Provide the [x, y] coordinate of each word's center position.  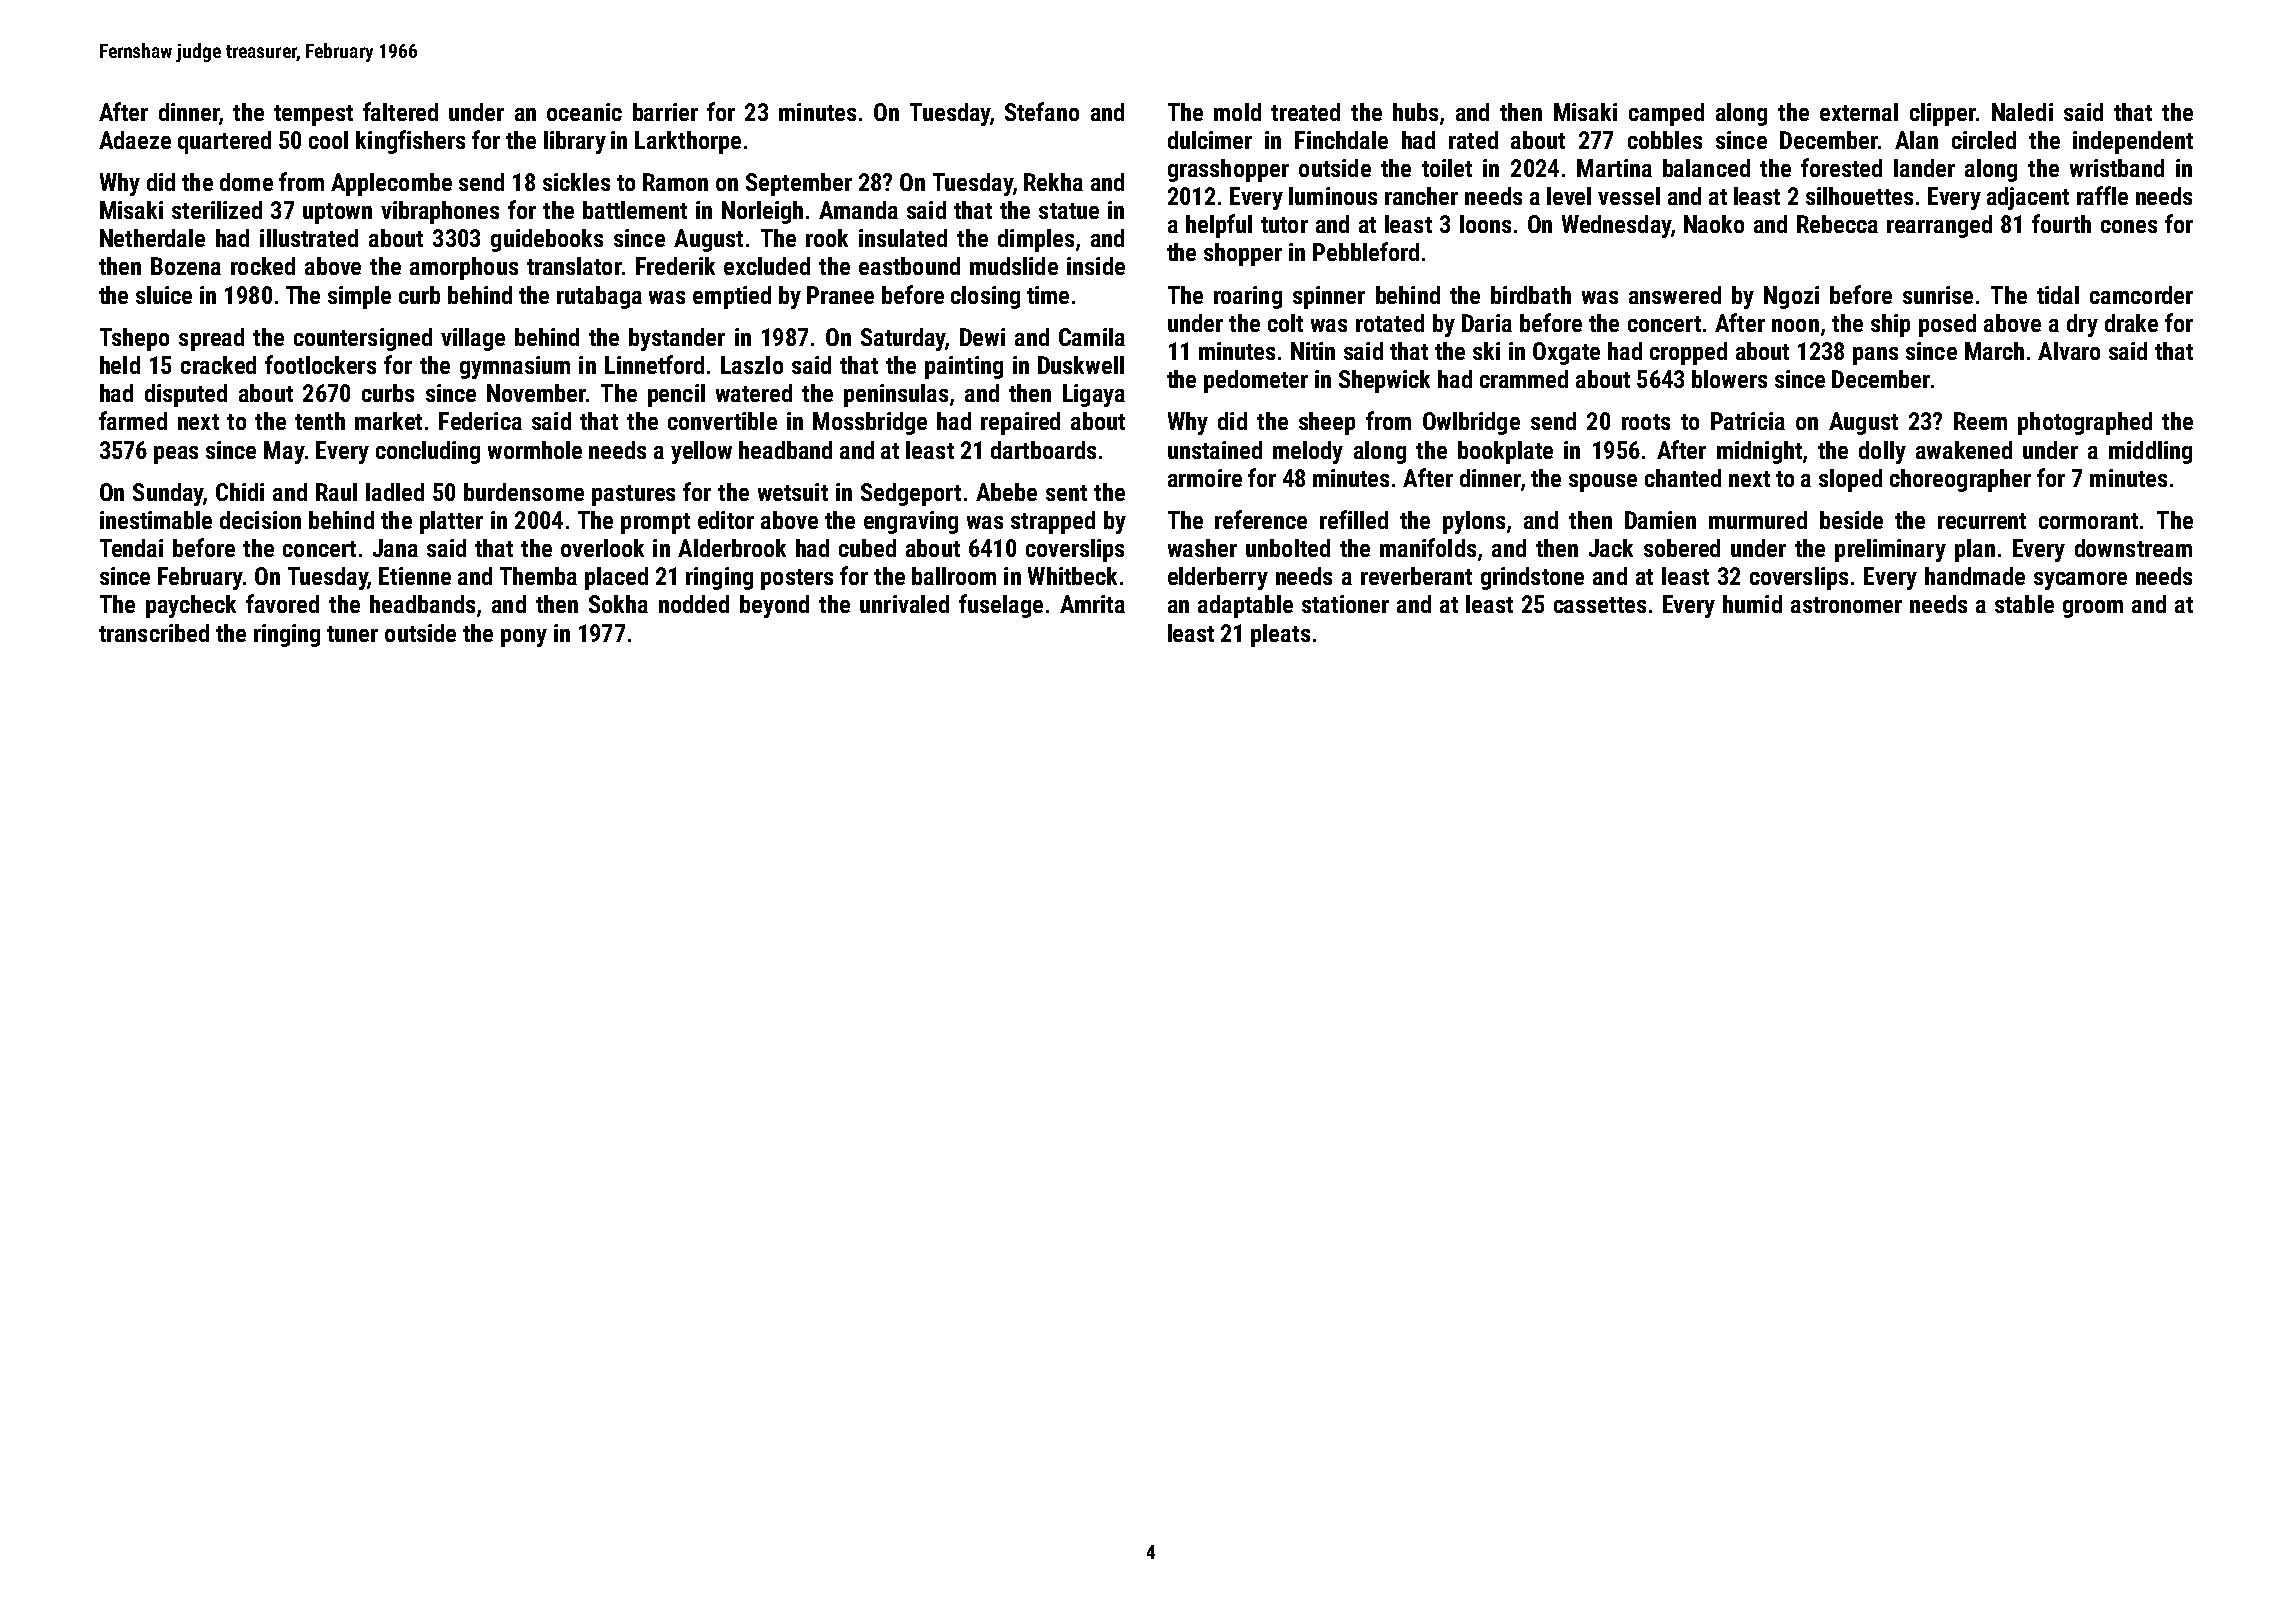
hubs [1415, 112]
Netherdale [152, 238]
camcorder [2141, 295]
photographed [2085, 423]
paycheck [191, 606]
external [1859, 112]
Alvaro [2069, 351]
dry [2082, 325]
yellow [701, 452]
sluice [164, 295]
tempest [313, 115]
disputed [186, 395]
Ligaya [1094, 395]
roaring [1248, 297]
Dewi [982, 337]
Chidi [240, 492]
